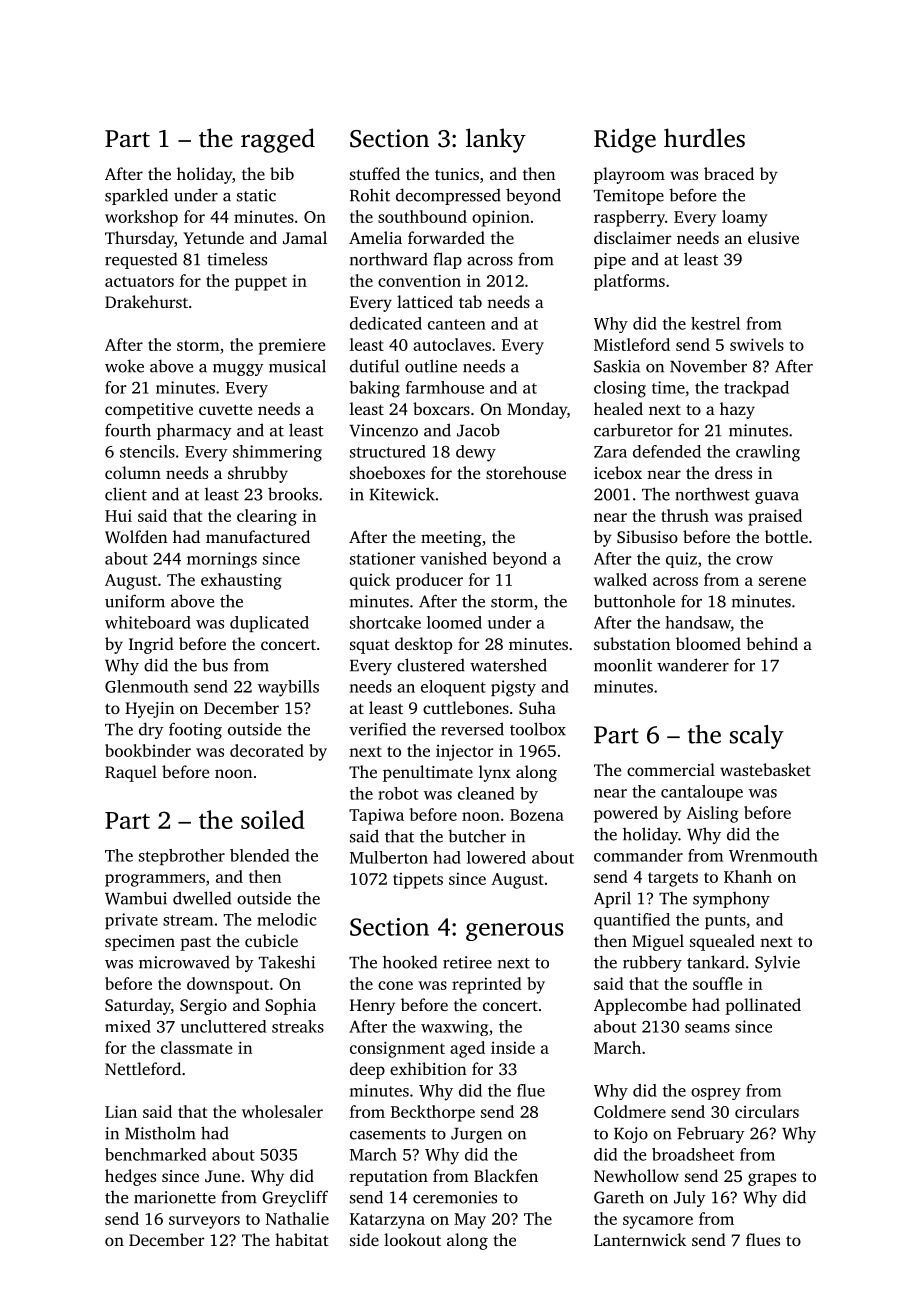  What do you see at coordinates (765, 769) in the screenshot?
I see `wastebasket` at bounding box center [765, 769].
